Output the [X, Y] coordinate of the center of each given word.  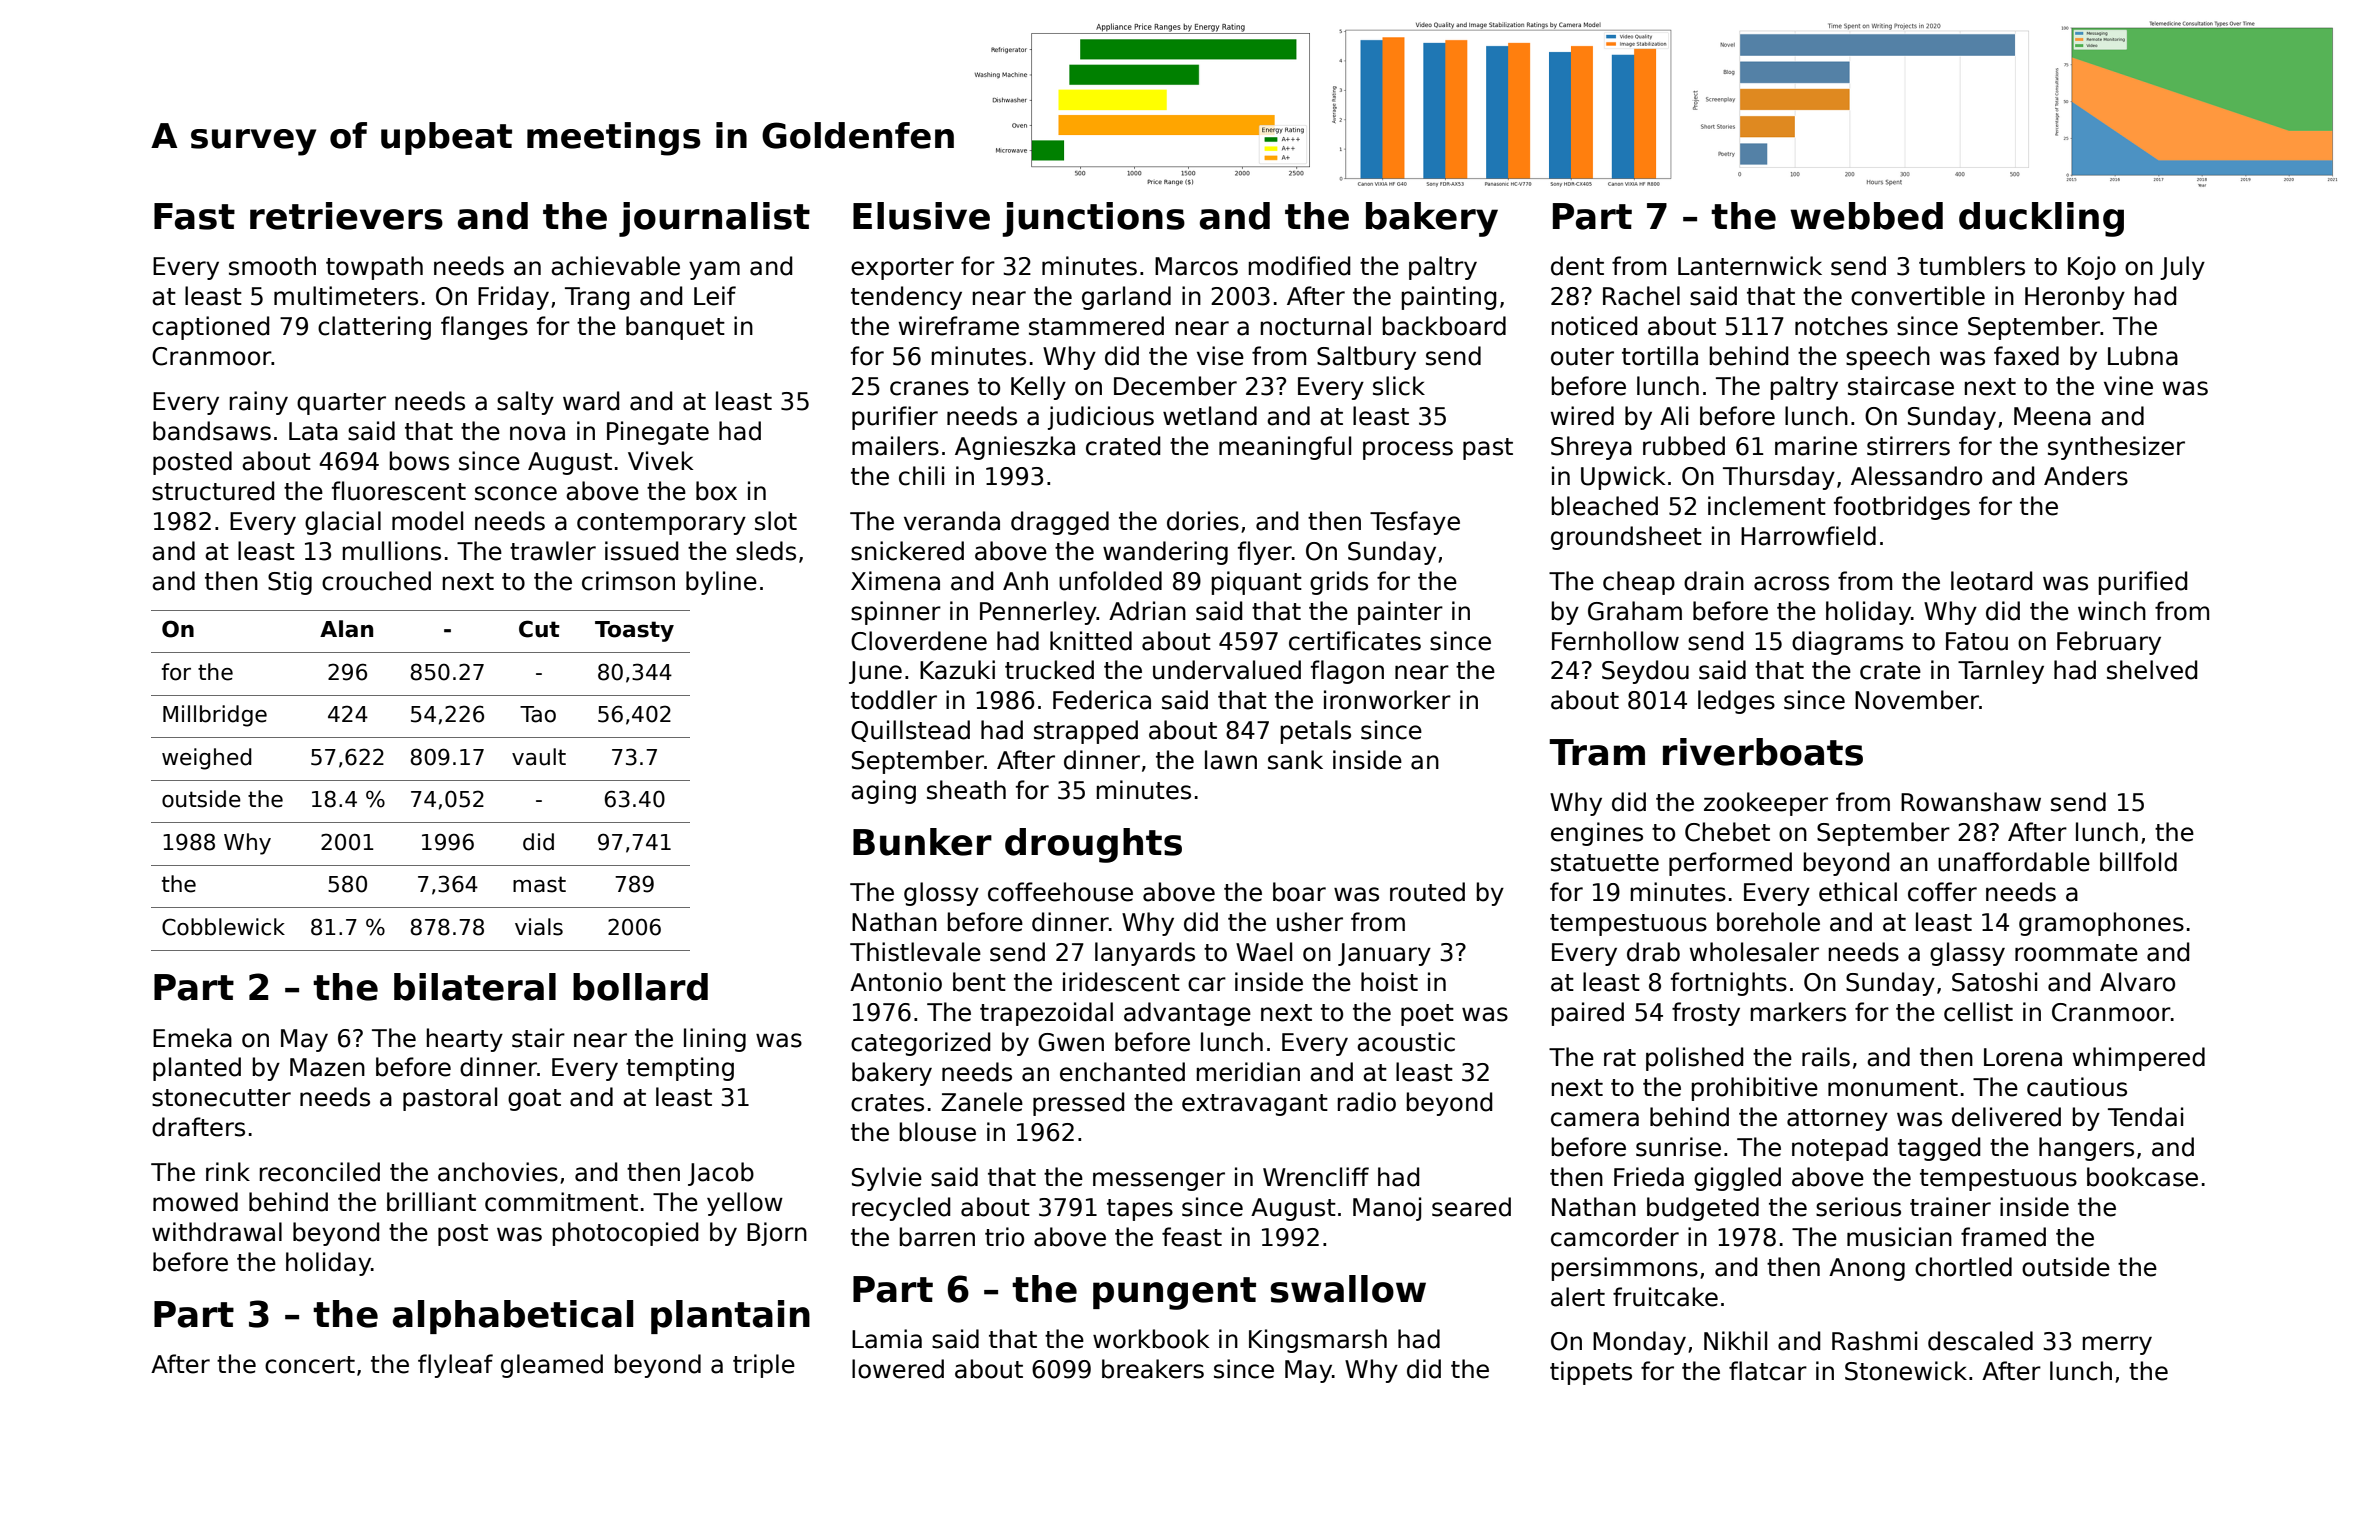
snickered [907, 551]
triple [764, 1366]
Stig [290, 583]
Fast [194, 216]
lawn [1231, 760]
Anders [2086, 476]
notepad [1840, 1149]
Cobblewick [223, 927]
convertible [1918, 296]
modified [1299, 266]
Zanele [982, 1102]
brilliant [431, 1202]
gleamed [552, 1366]
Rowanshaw [1971, 802]
